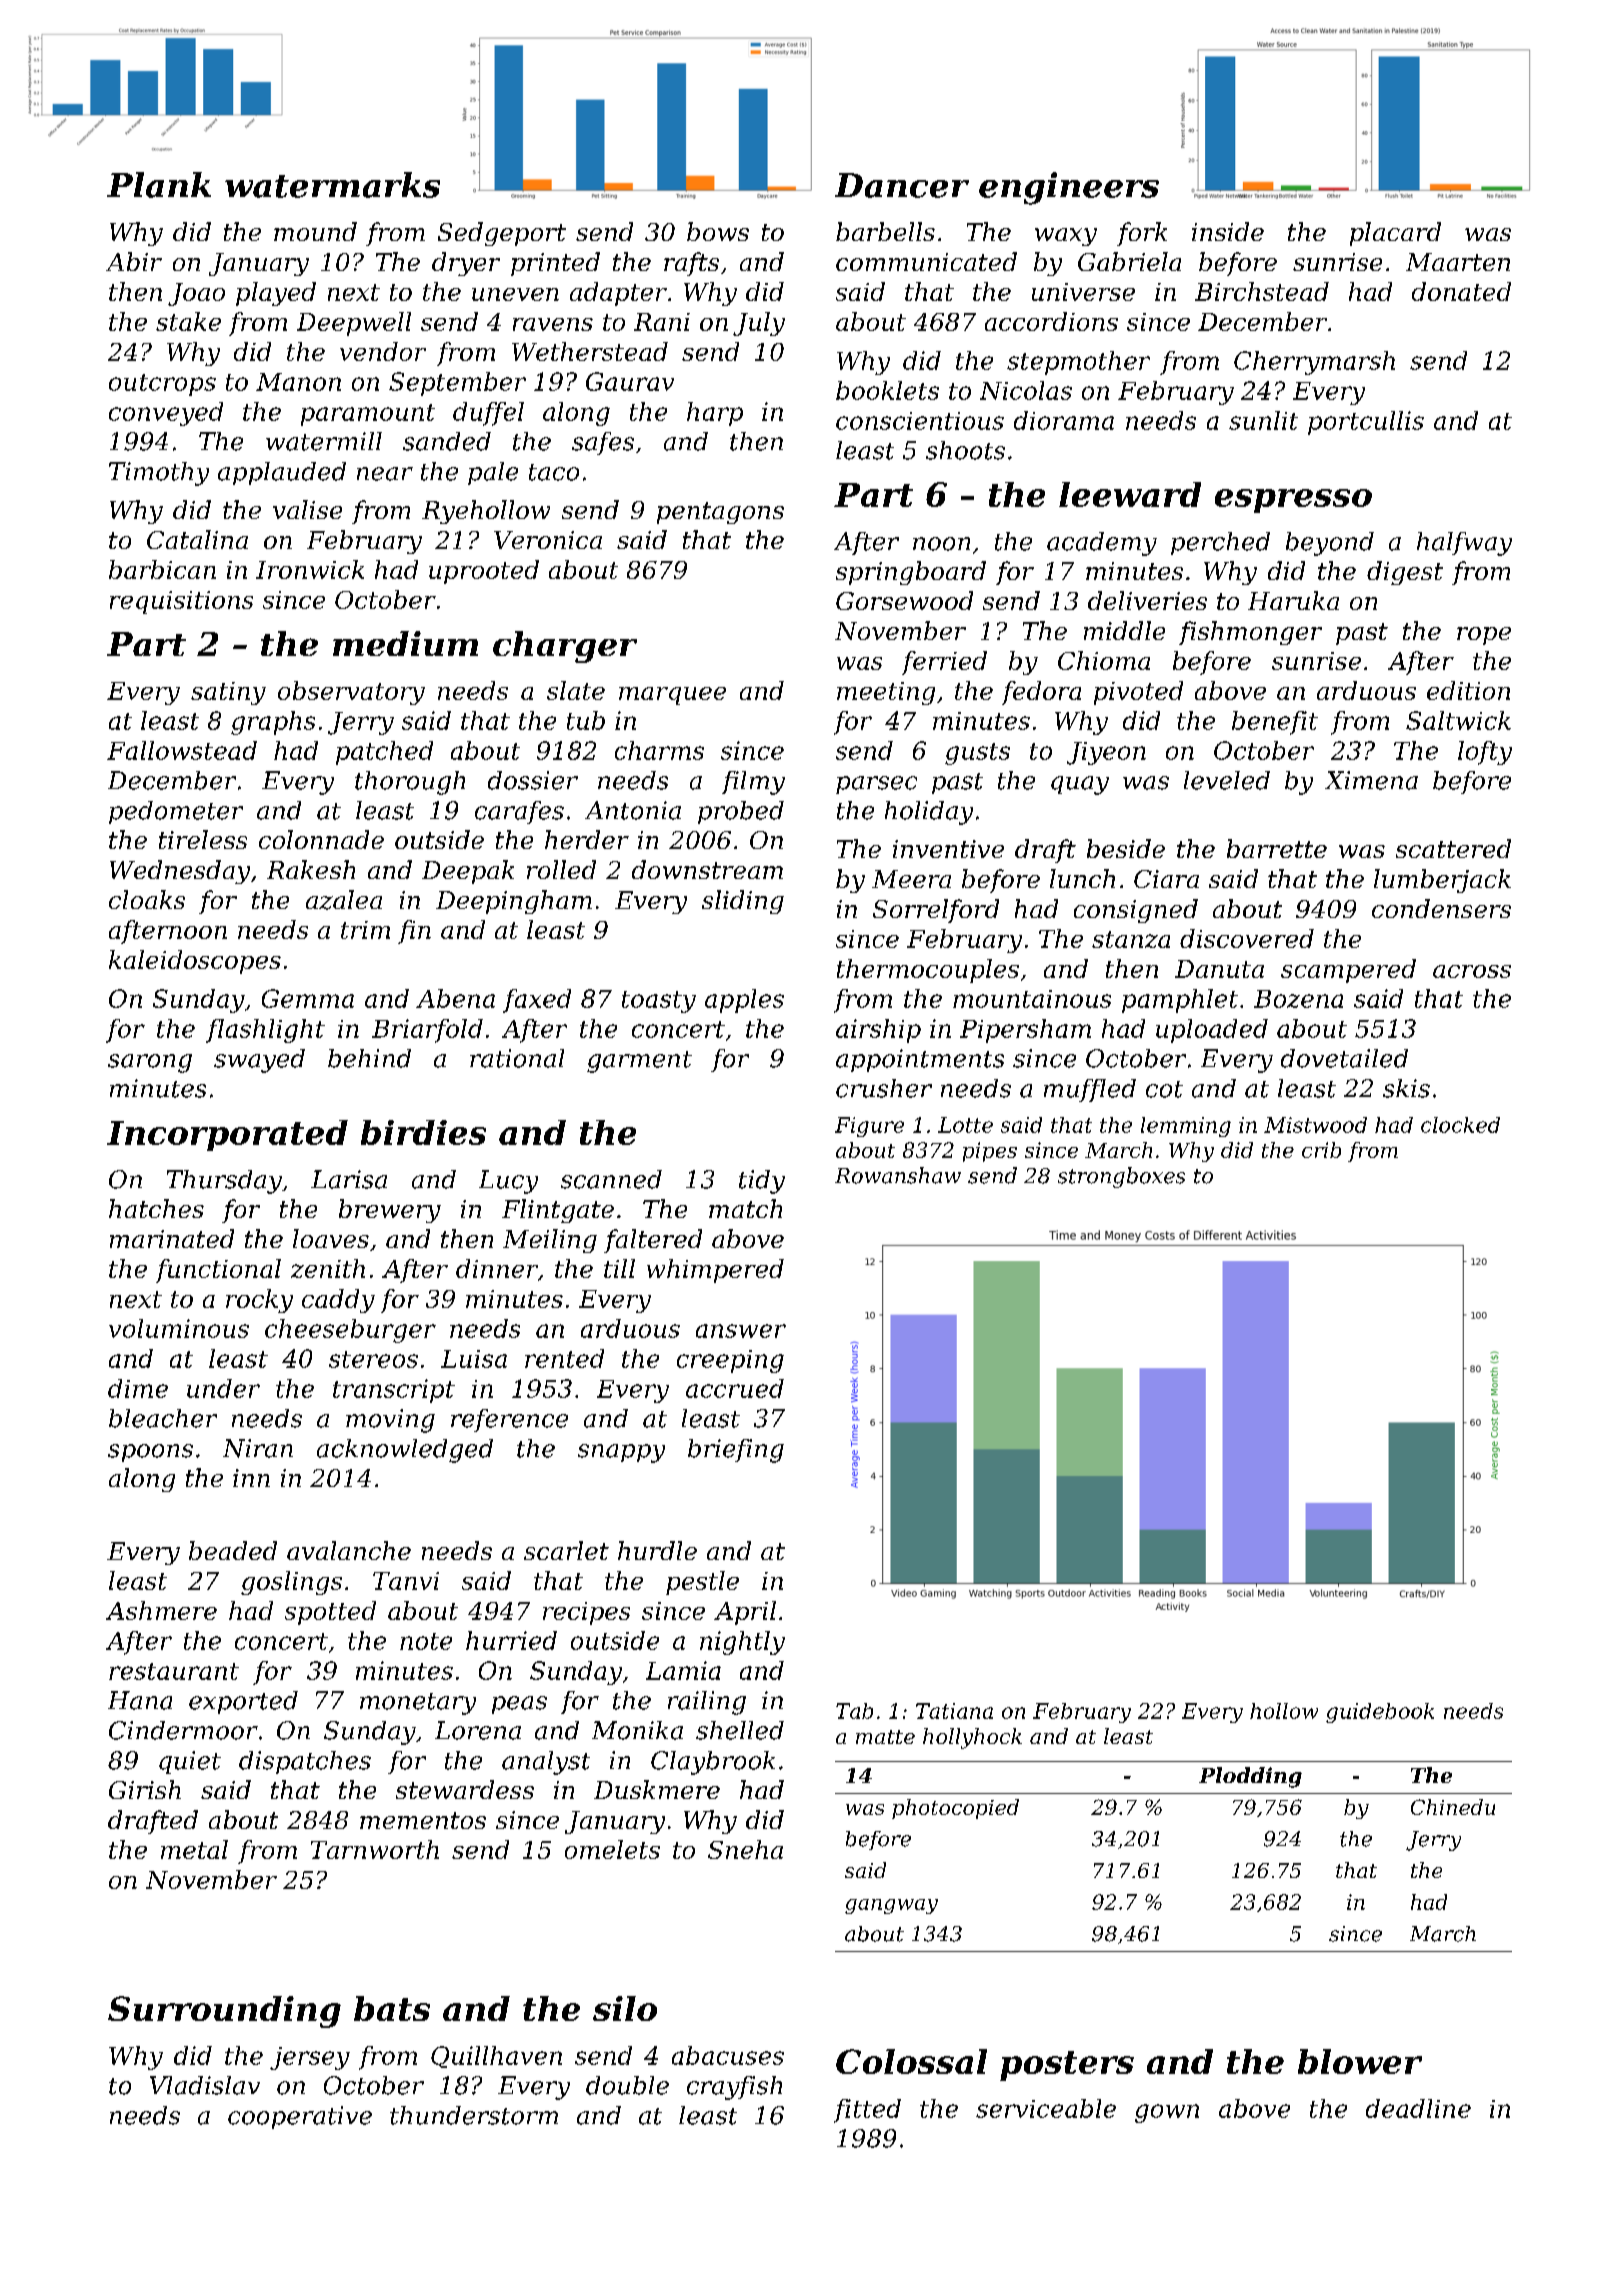  What do you see at coordinates (537, 1001) in the image?
I see `faxed` at bounding box center [537, 1001].
